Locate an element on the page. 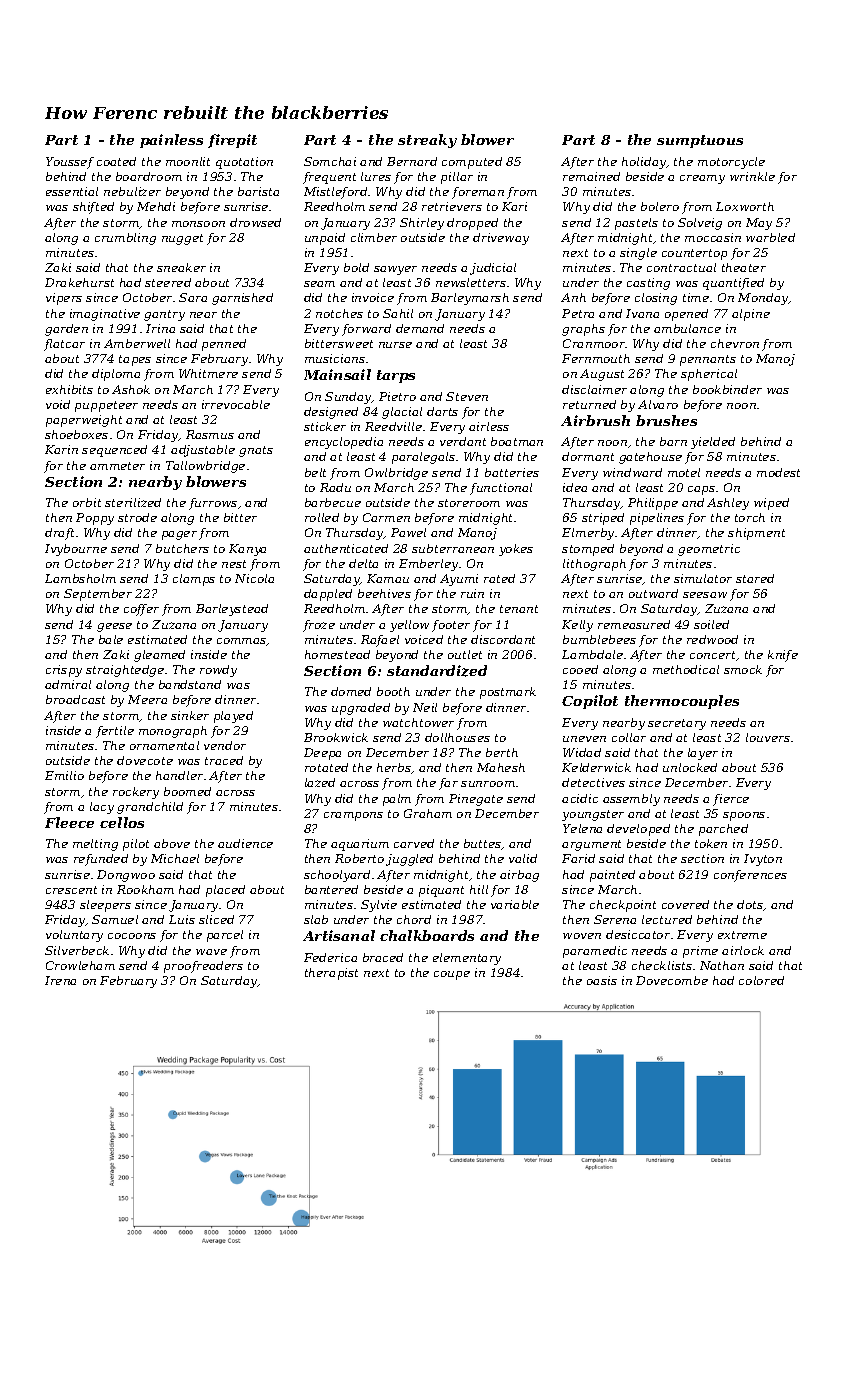  Elmerby is located at coordinates (588, 534).
